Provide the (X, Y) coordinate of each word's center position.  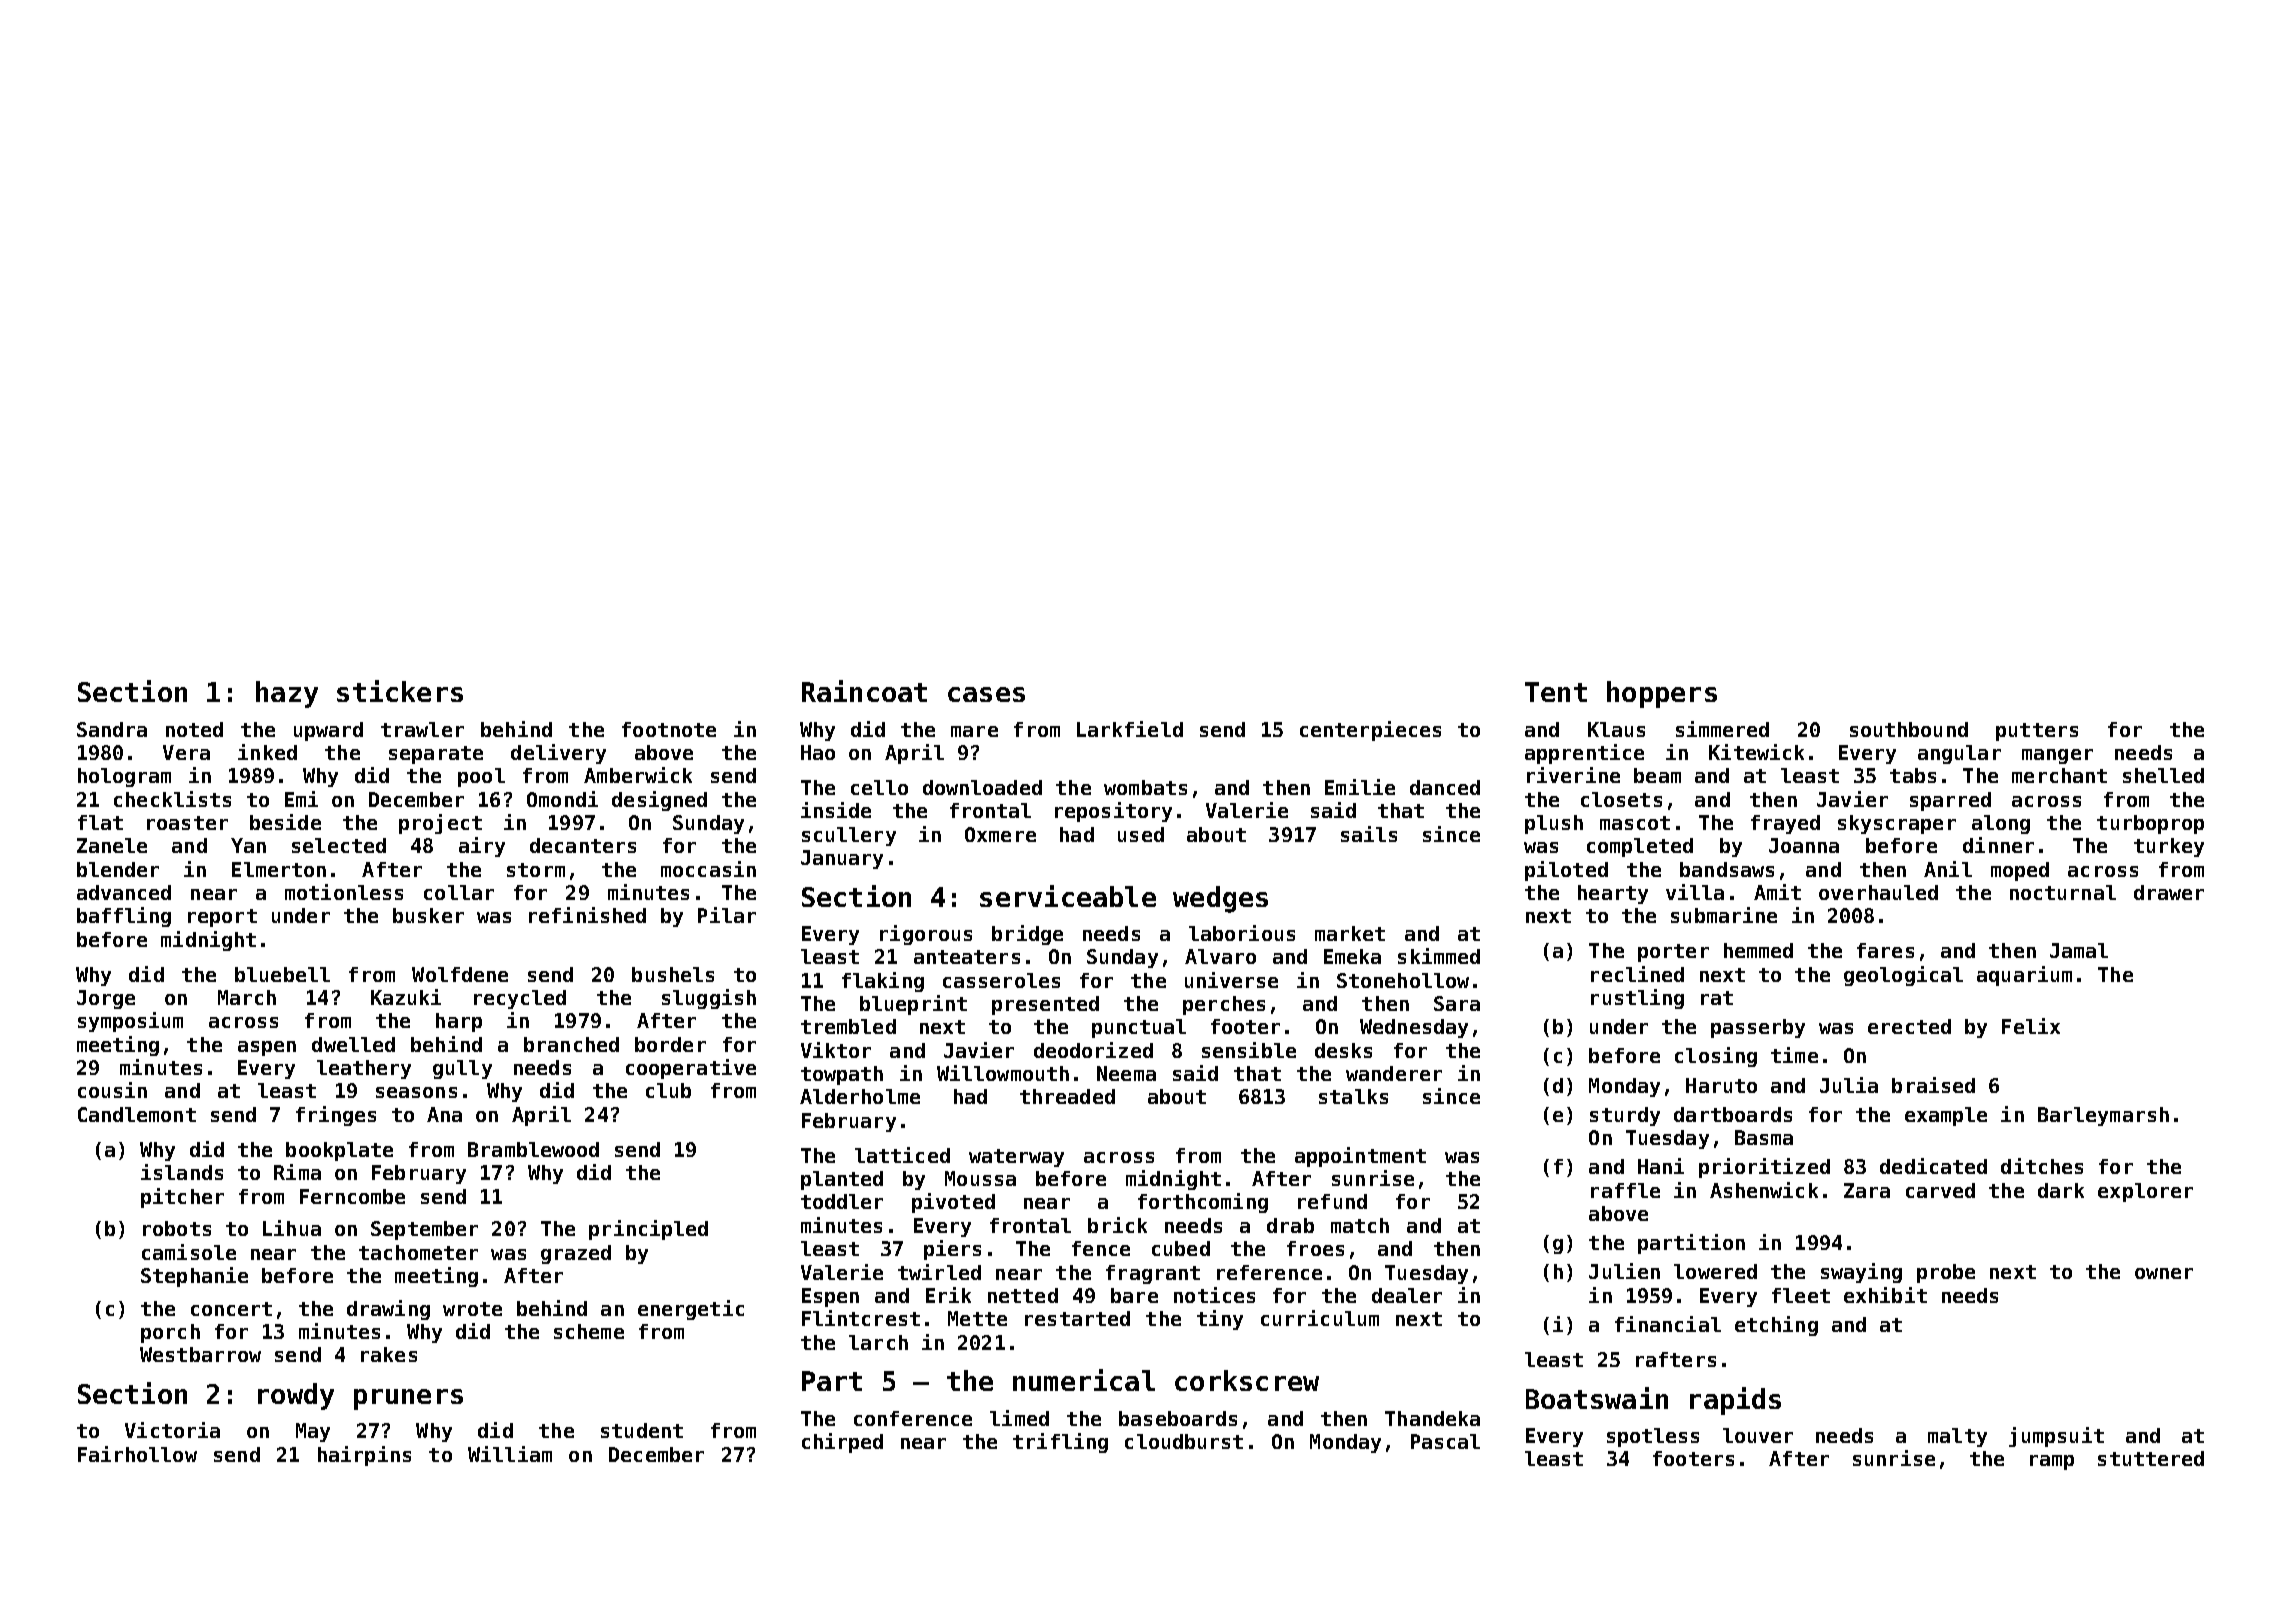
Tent (1556, 692)
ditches (2042, 1166)
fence (1101, 1248)
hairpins (364, 1456)
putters (2037, 732)
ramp (2052, 1462)
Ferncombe (352, 1196)
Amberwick (638, 775)
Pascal (1445, 1441)
